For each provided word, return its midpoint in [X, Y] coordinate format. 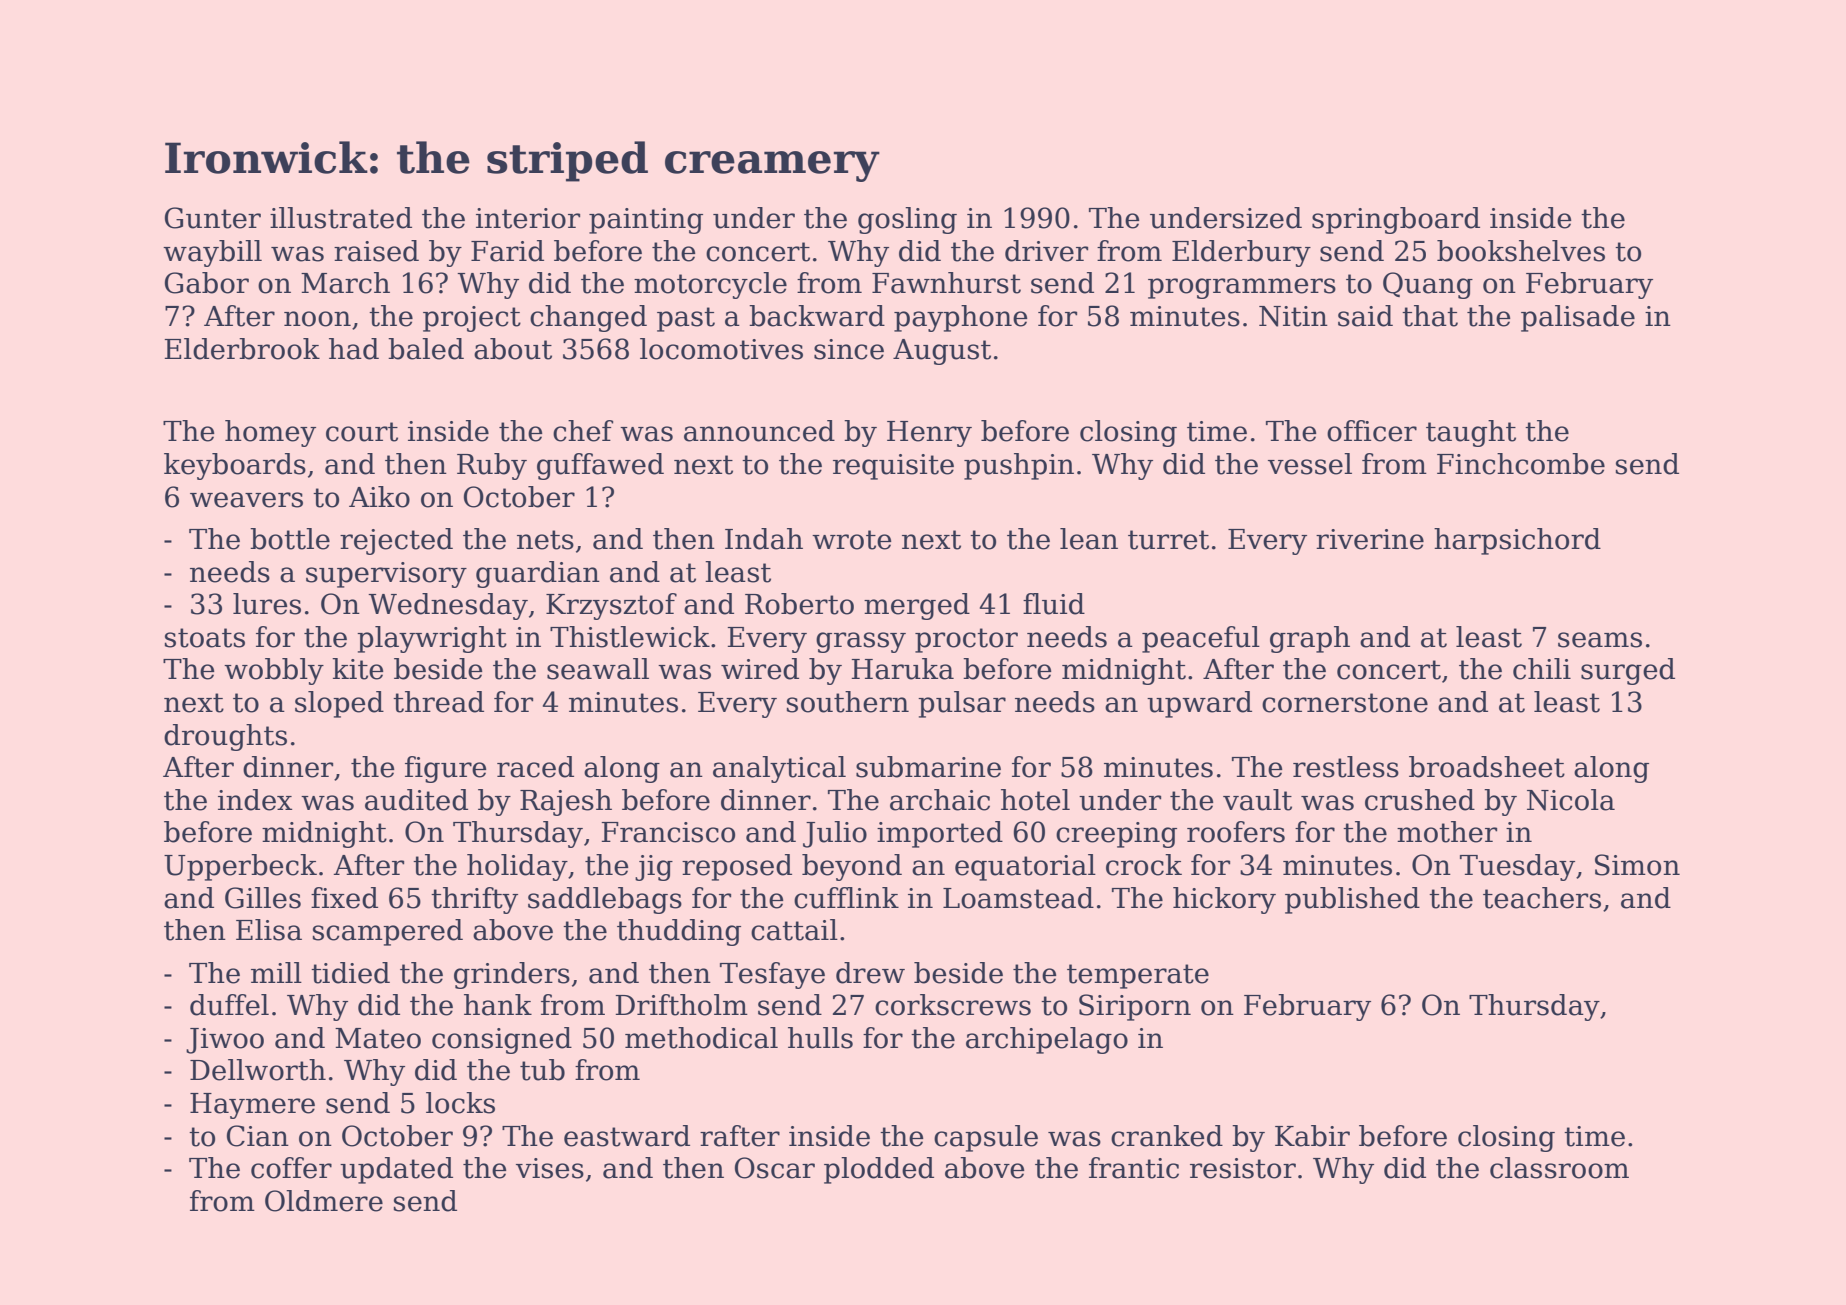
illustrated [341, 218]
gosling [907, 220]
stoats [205, 638]
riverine [1370, 539]
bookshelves [1521, 251]
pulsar [962, 704]
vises [550, 1168]
